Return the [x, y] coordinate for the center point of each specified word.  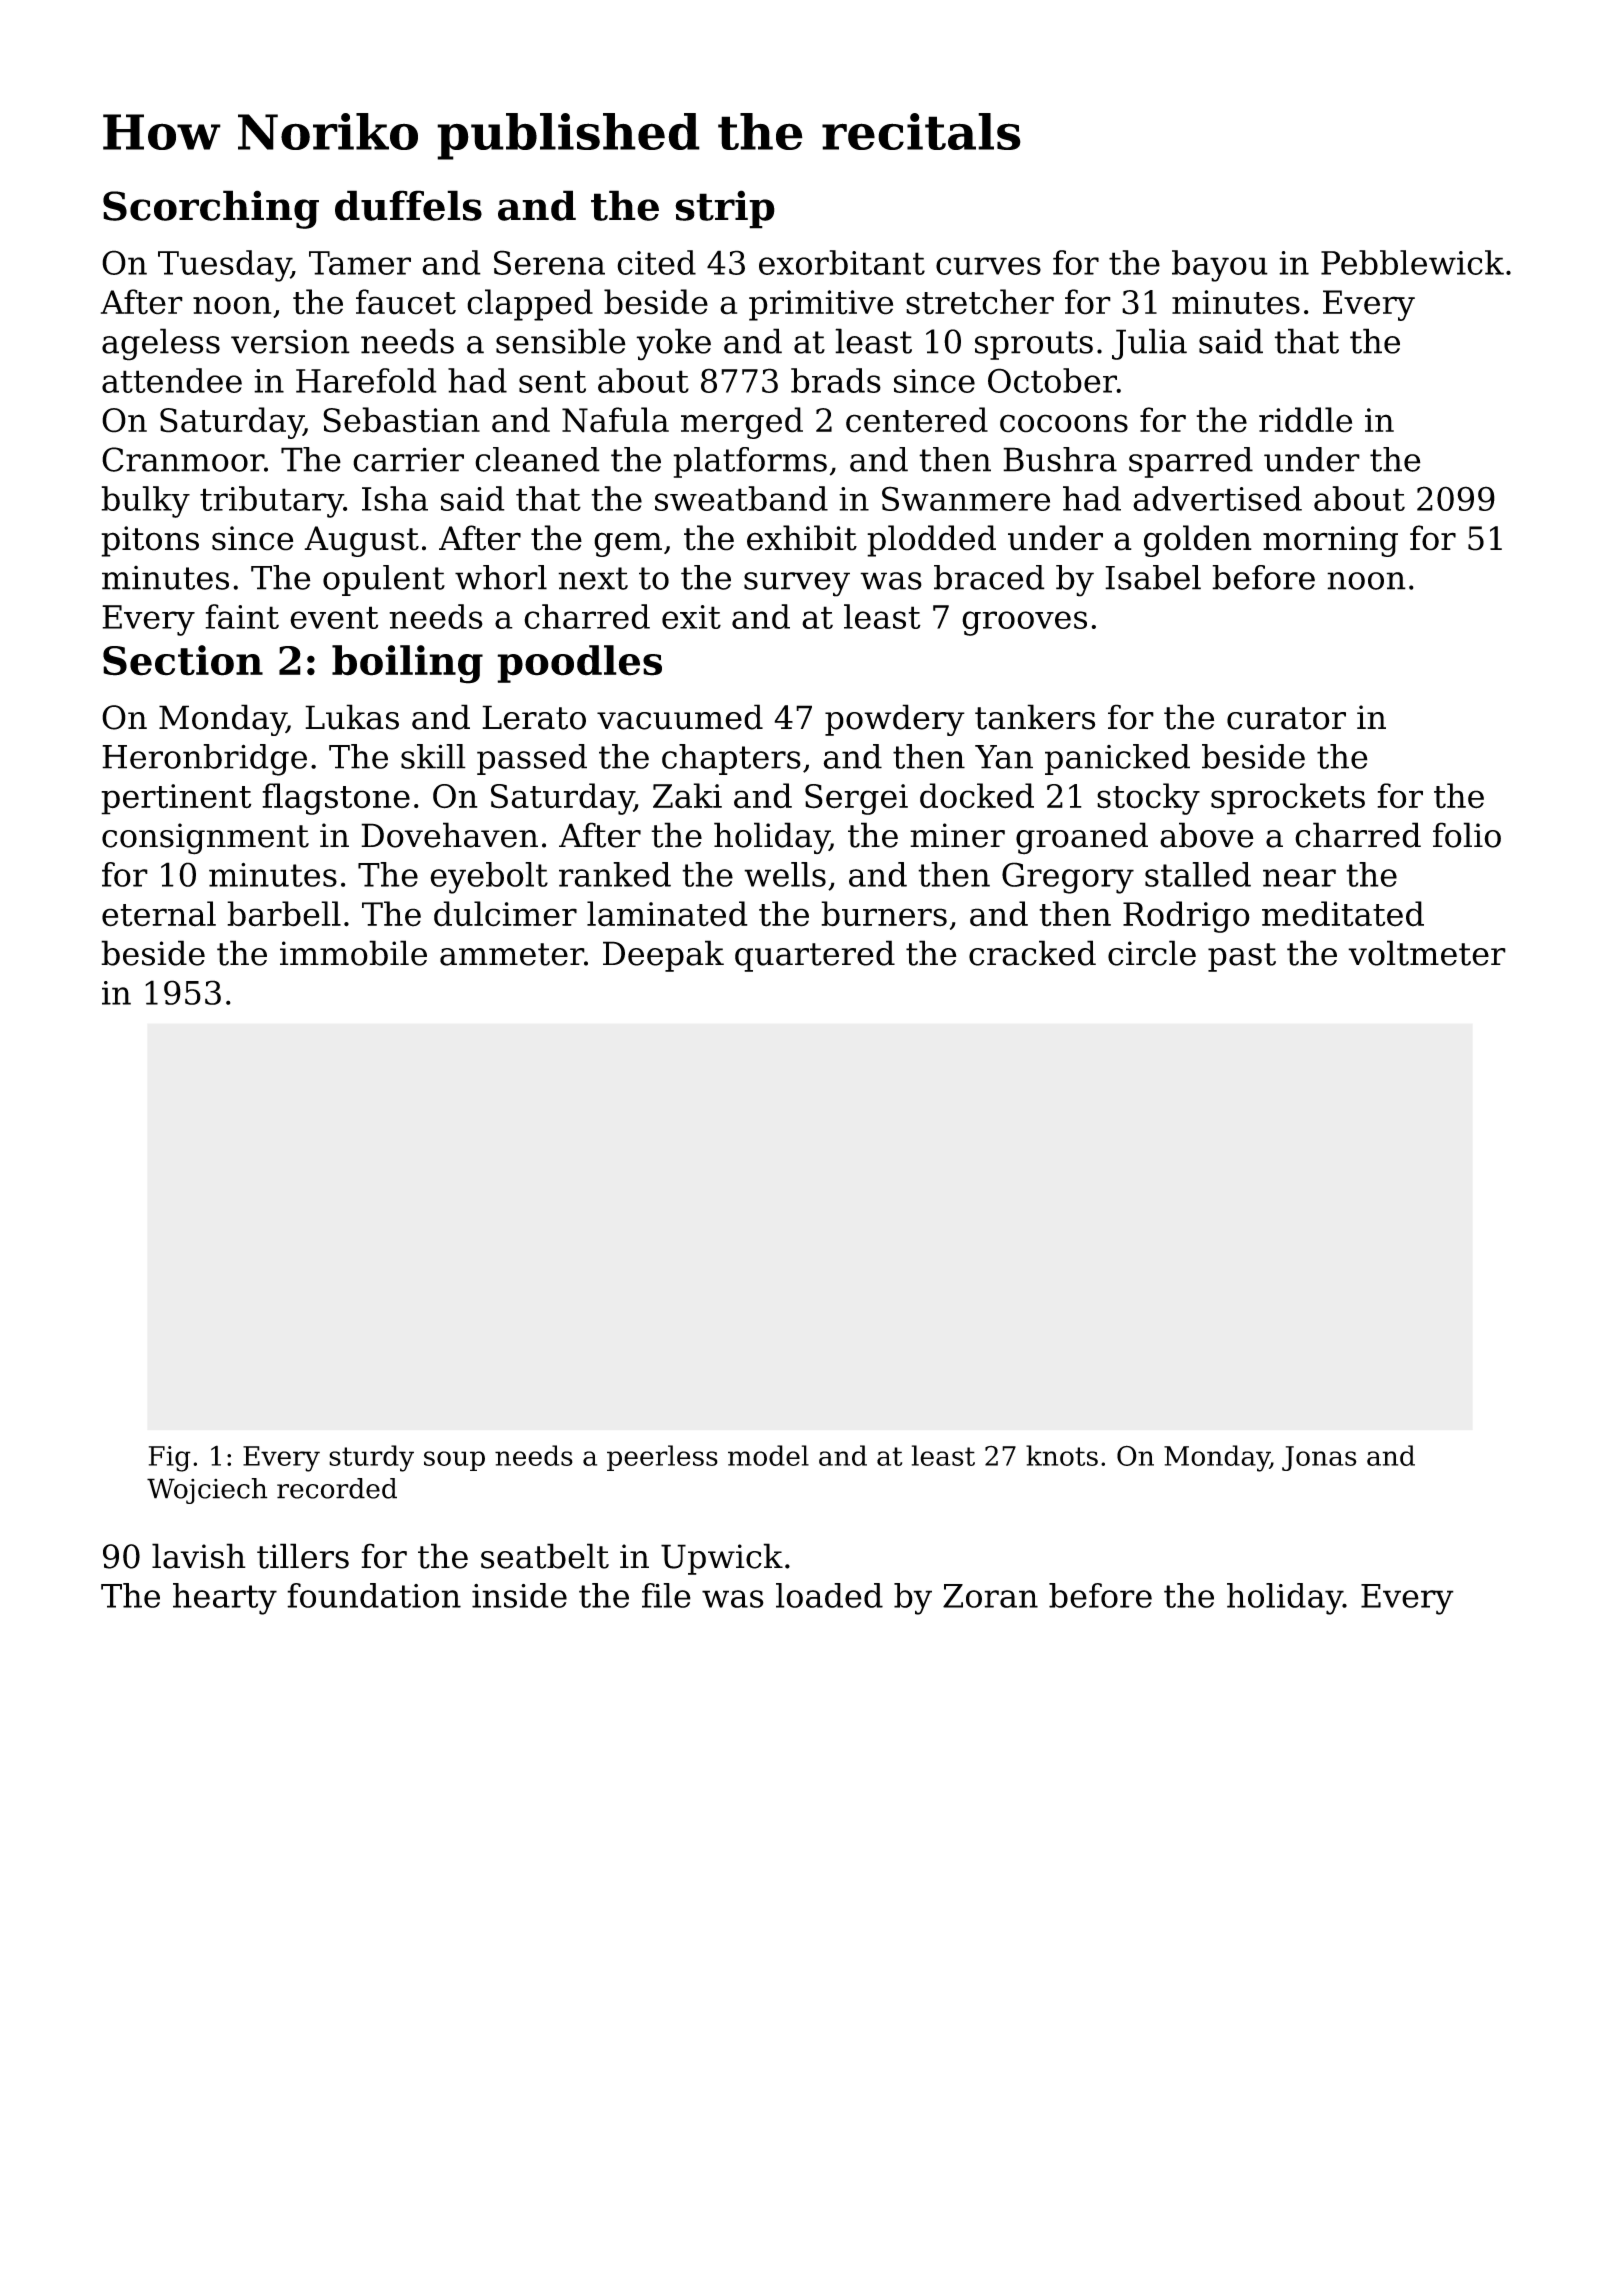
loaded [829, 1595]
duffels [408, 205]
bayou [1220, 266]
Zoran [990, 1596]
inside [519, 1595]
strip [725, 209]
